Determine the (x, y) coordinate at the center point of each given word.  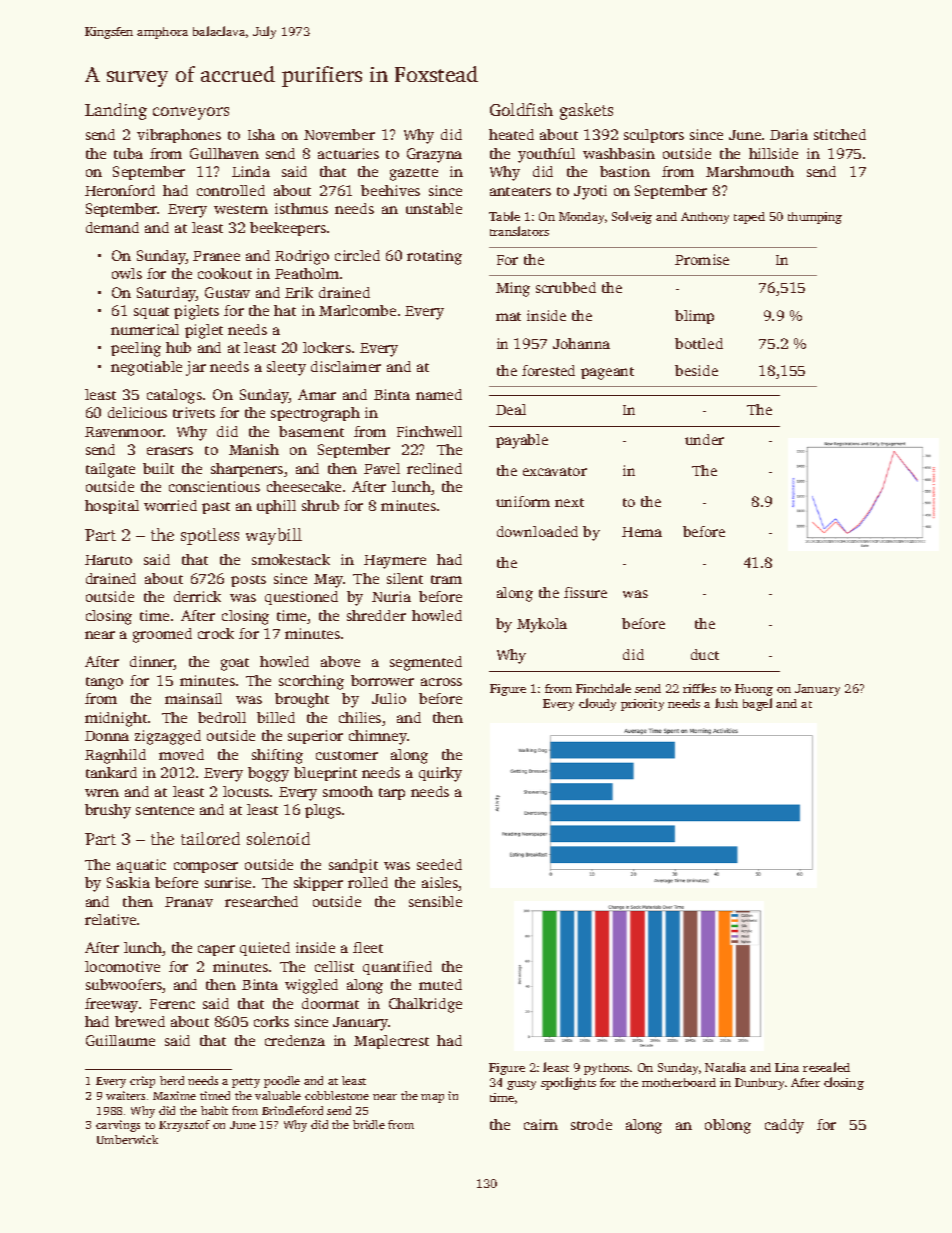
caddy (784, 1126)
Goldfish (521, 109)
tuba (128, 153)
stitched (840, 134)
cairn (541, 1124)
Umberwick (127, 1139)
